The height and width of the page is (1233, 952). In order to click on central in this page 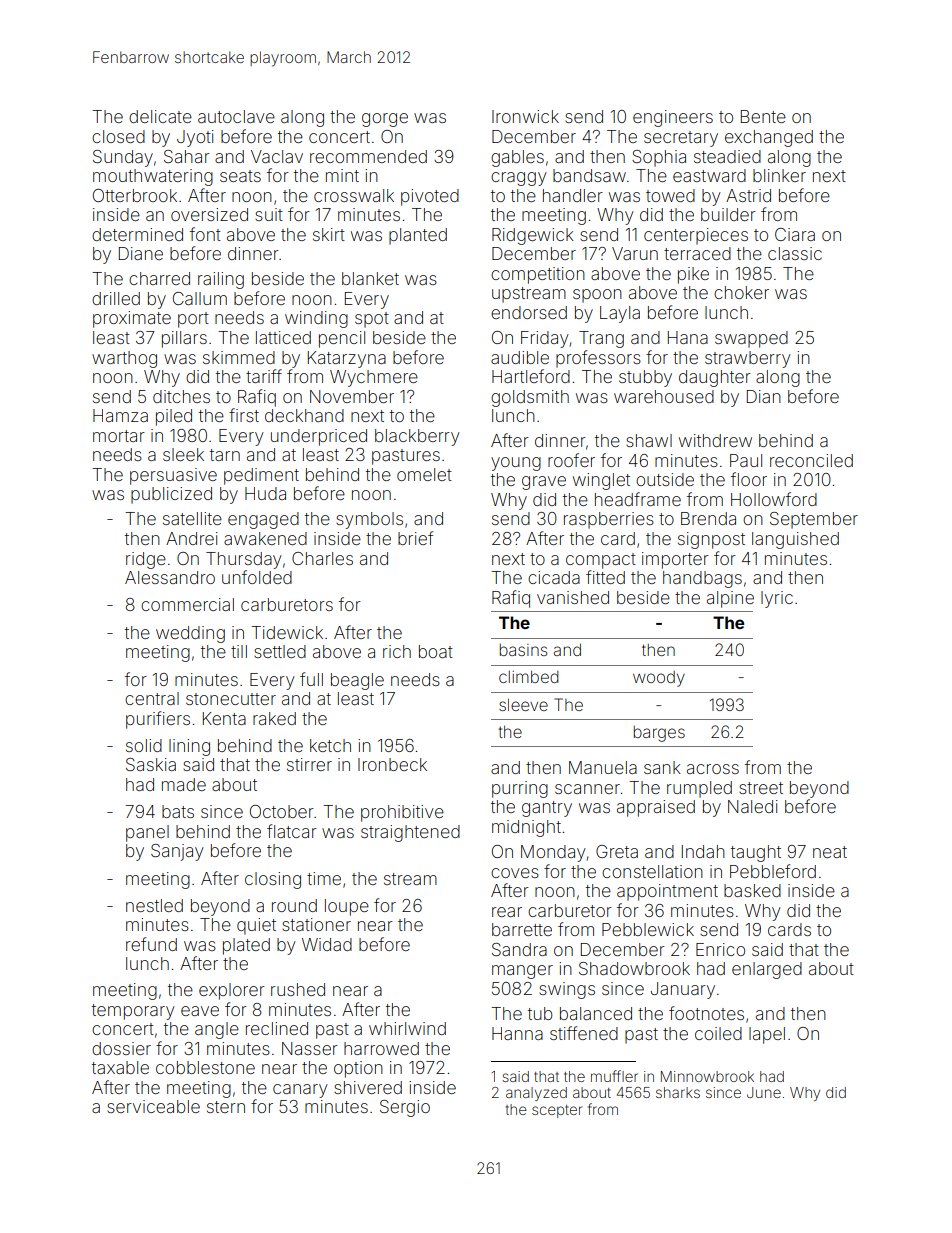, I will do `click(152, 698)`.
